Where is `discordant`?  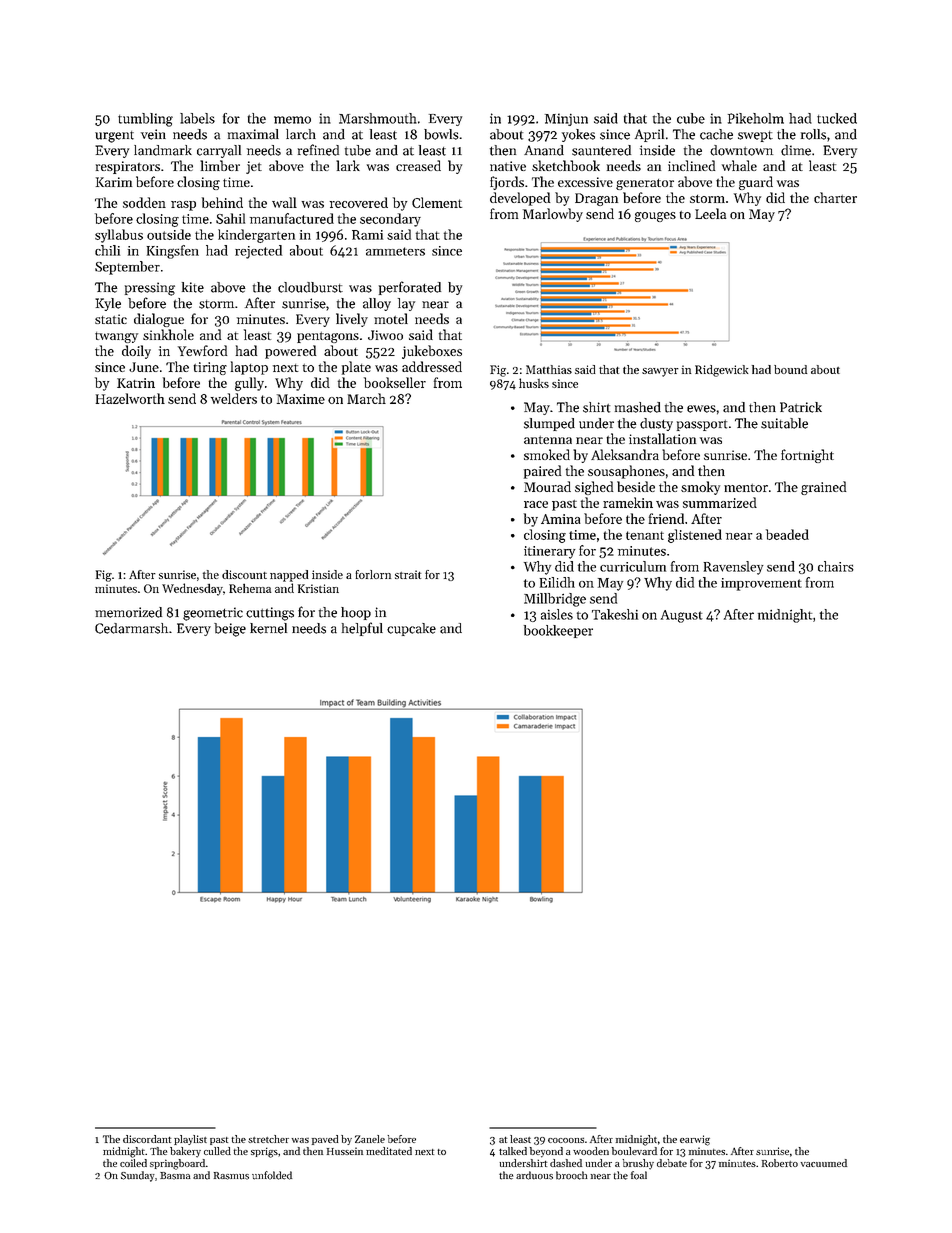 discordant is located at coordinates (147, 1139).
